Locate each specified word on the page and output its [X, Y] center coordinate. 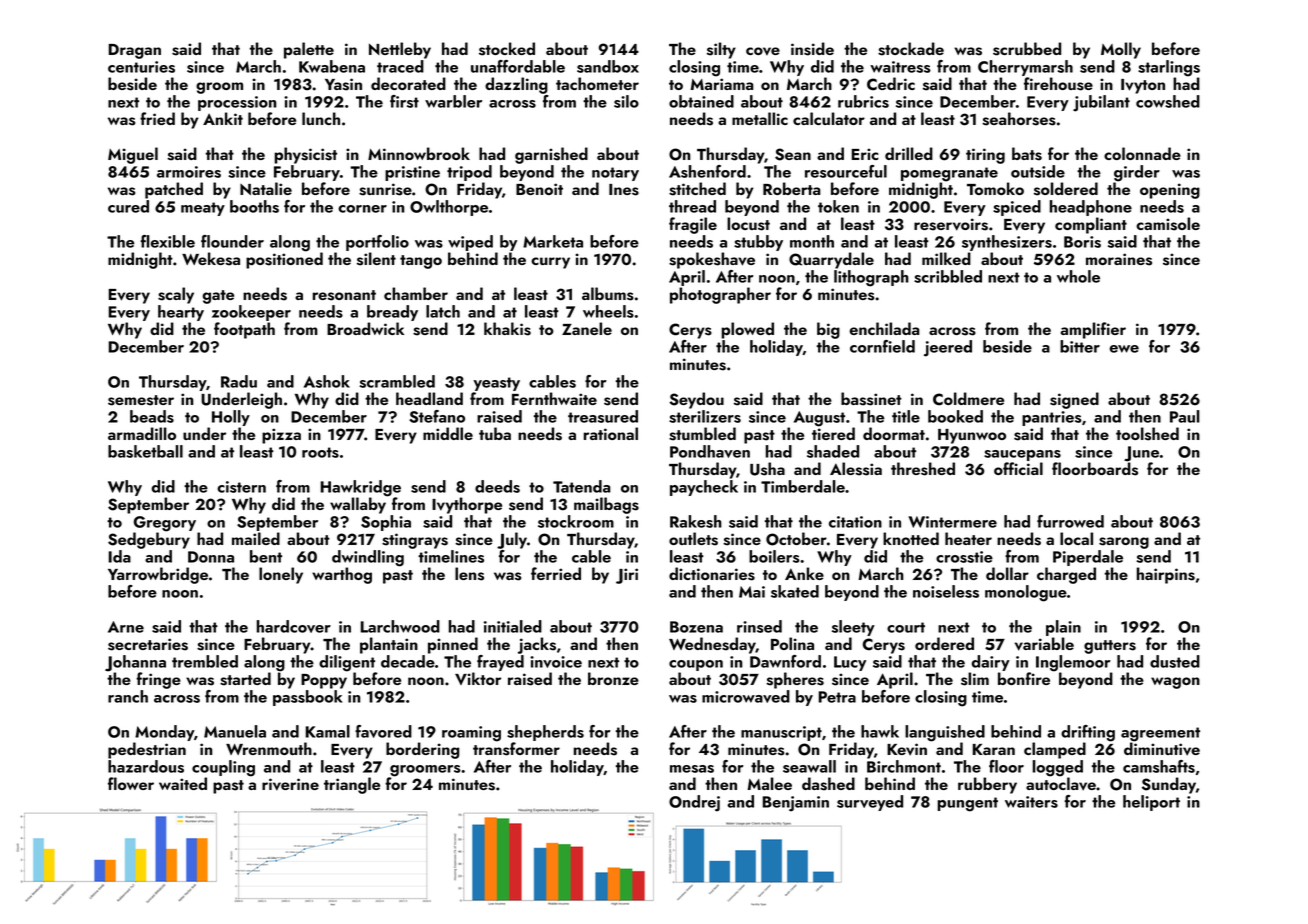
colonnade [1142, 153]
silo [626, 101]
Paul [1185, 416]
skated [795, 591]
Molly [1121, 50]
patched [174, 190]
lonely [281, 575]
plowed [747, 330]
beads [152, 416]
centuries [141, 67]
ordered [944, 643]
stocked [507, 49]
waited [183, 783]
